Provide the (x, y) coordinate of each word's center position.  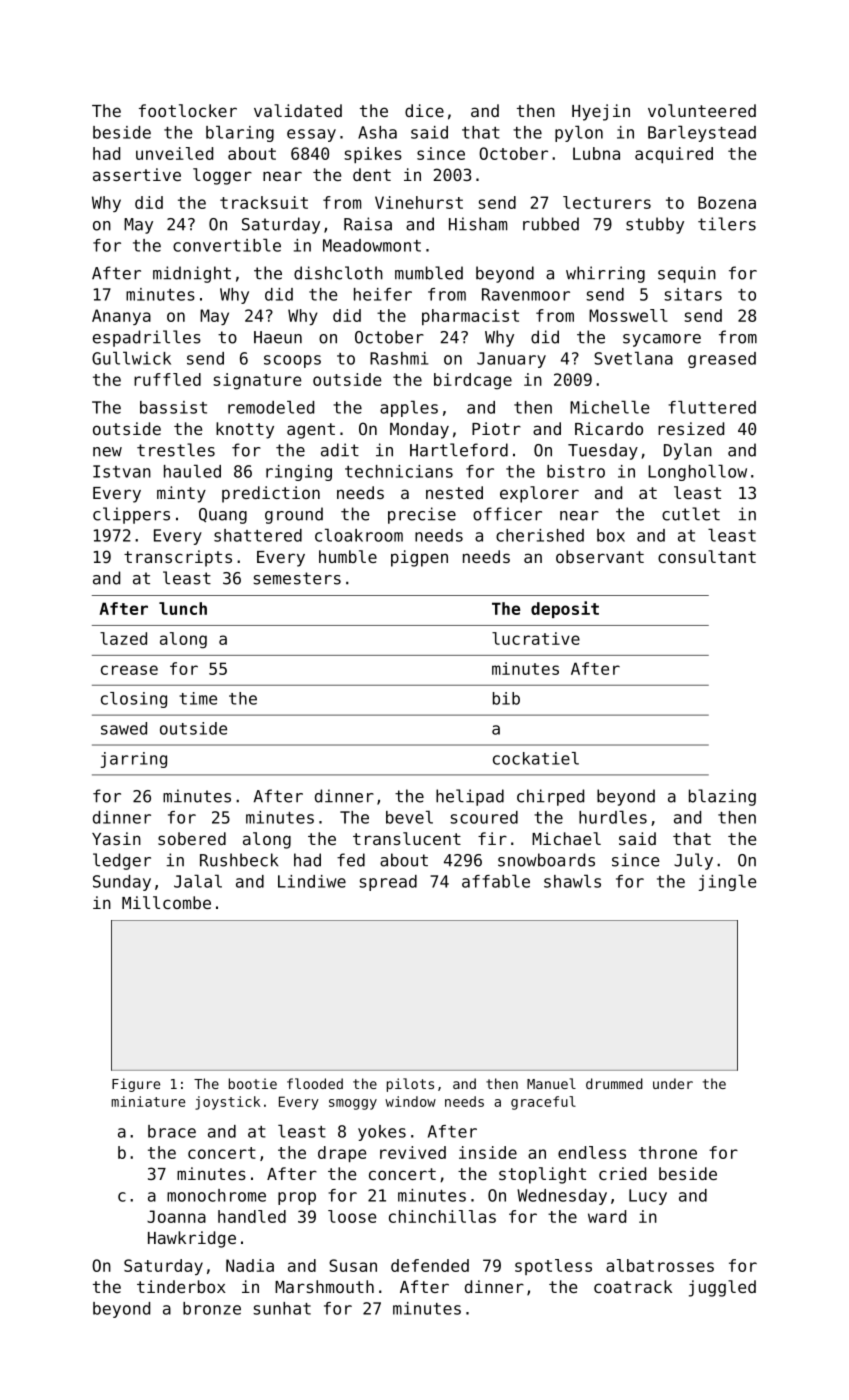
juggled (722, 1288)
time (198, 698)
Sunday (122, 883)
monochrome (216, 1195)
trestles (176, 450)
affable (496, 881)
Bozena (727, 202)
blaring (240, 133)
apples (409, 408)
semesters (297, 578)
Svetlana (633, 358)
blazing (722, 797)
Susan (353, 1265)
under (673, 1083)
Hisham (478, 224)
